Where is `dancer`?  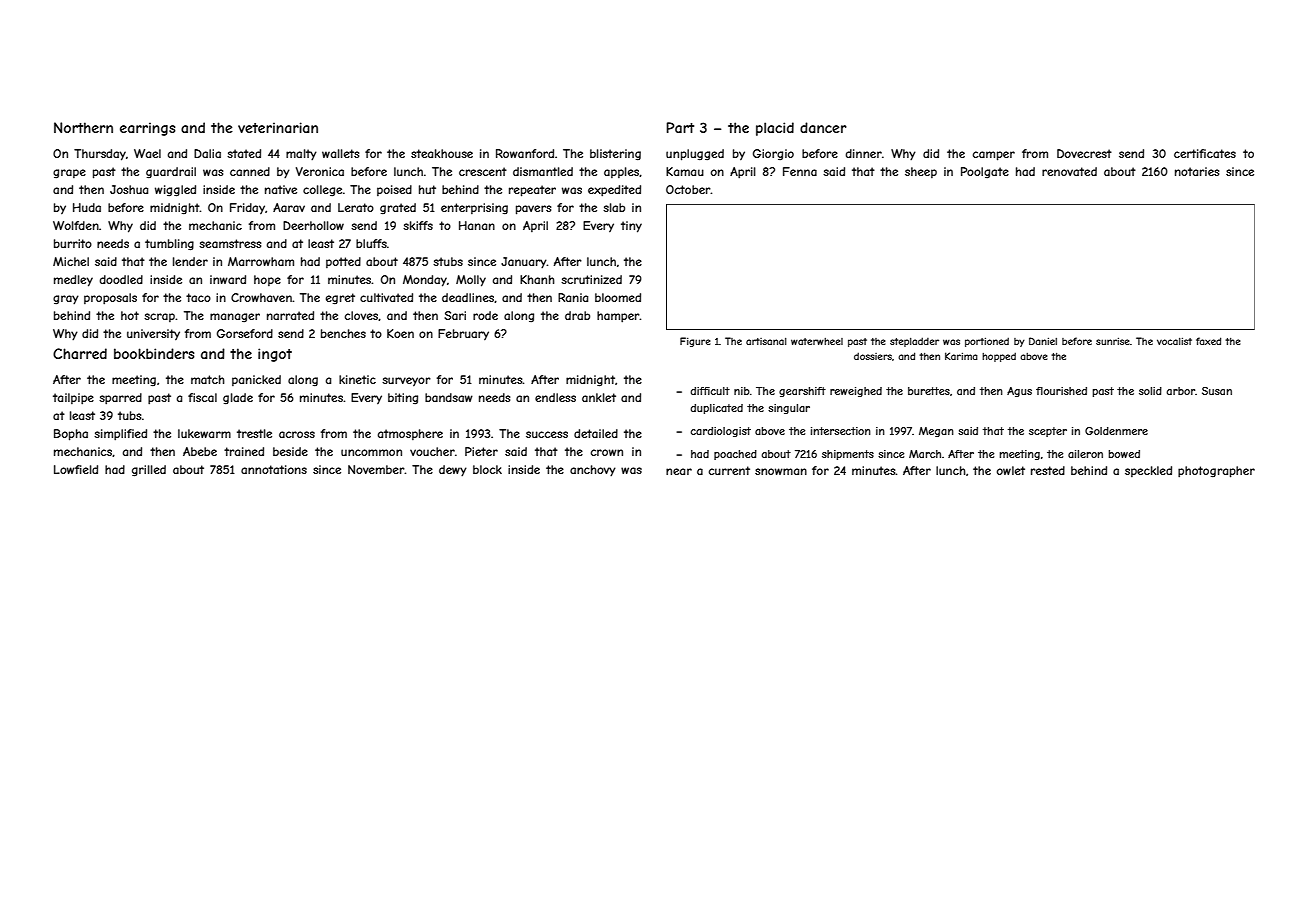
dancer is located at coordinates (823, 127).
